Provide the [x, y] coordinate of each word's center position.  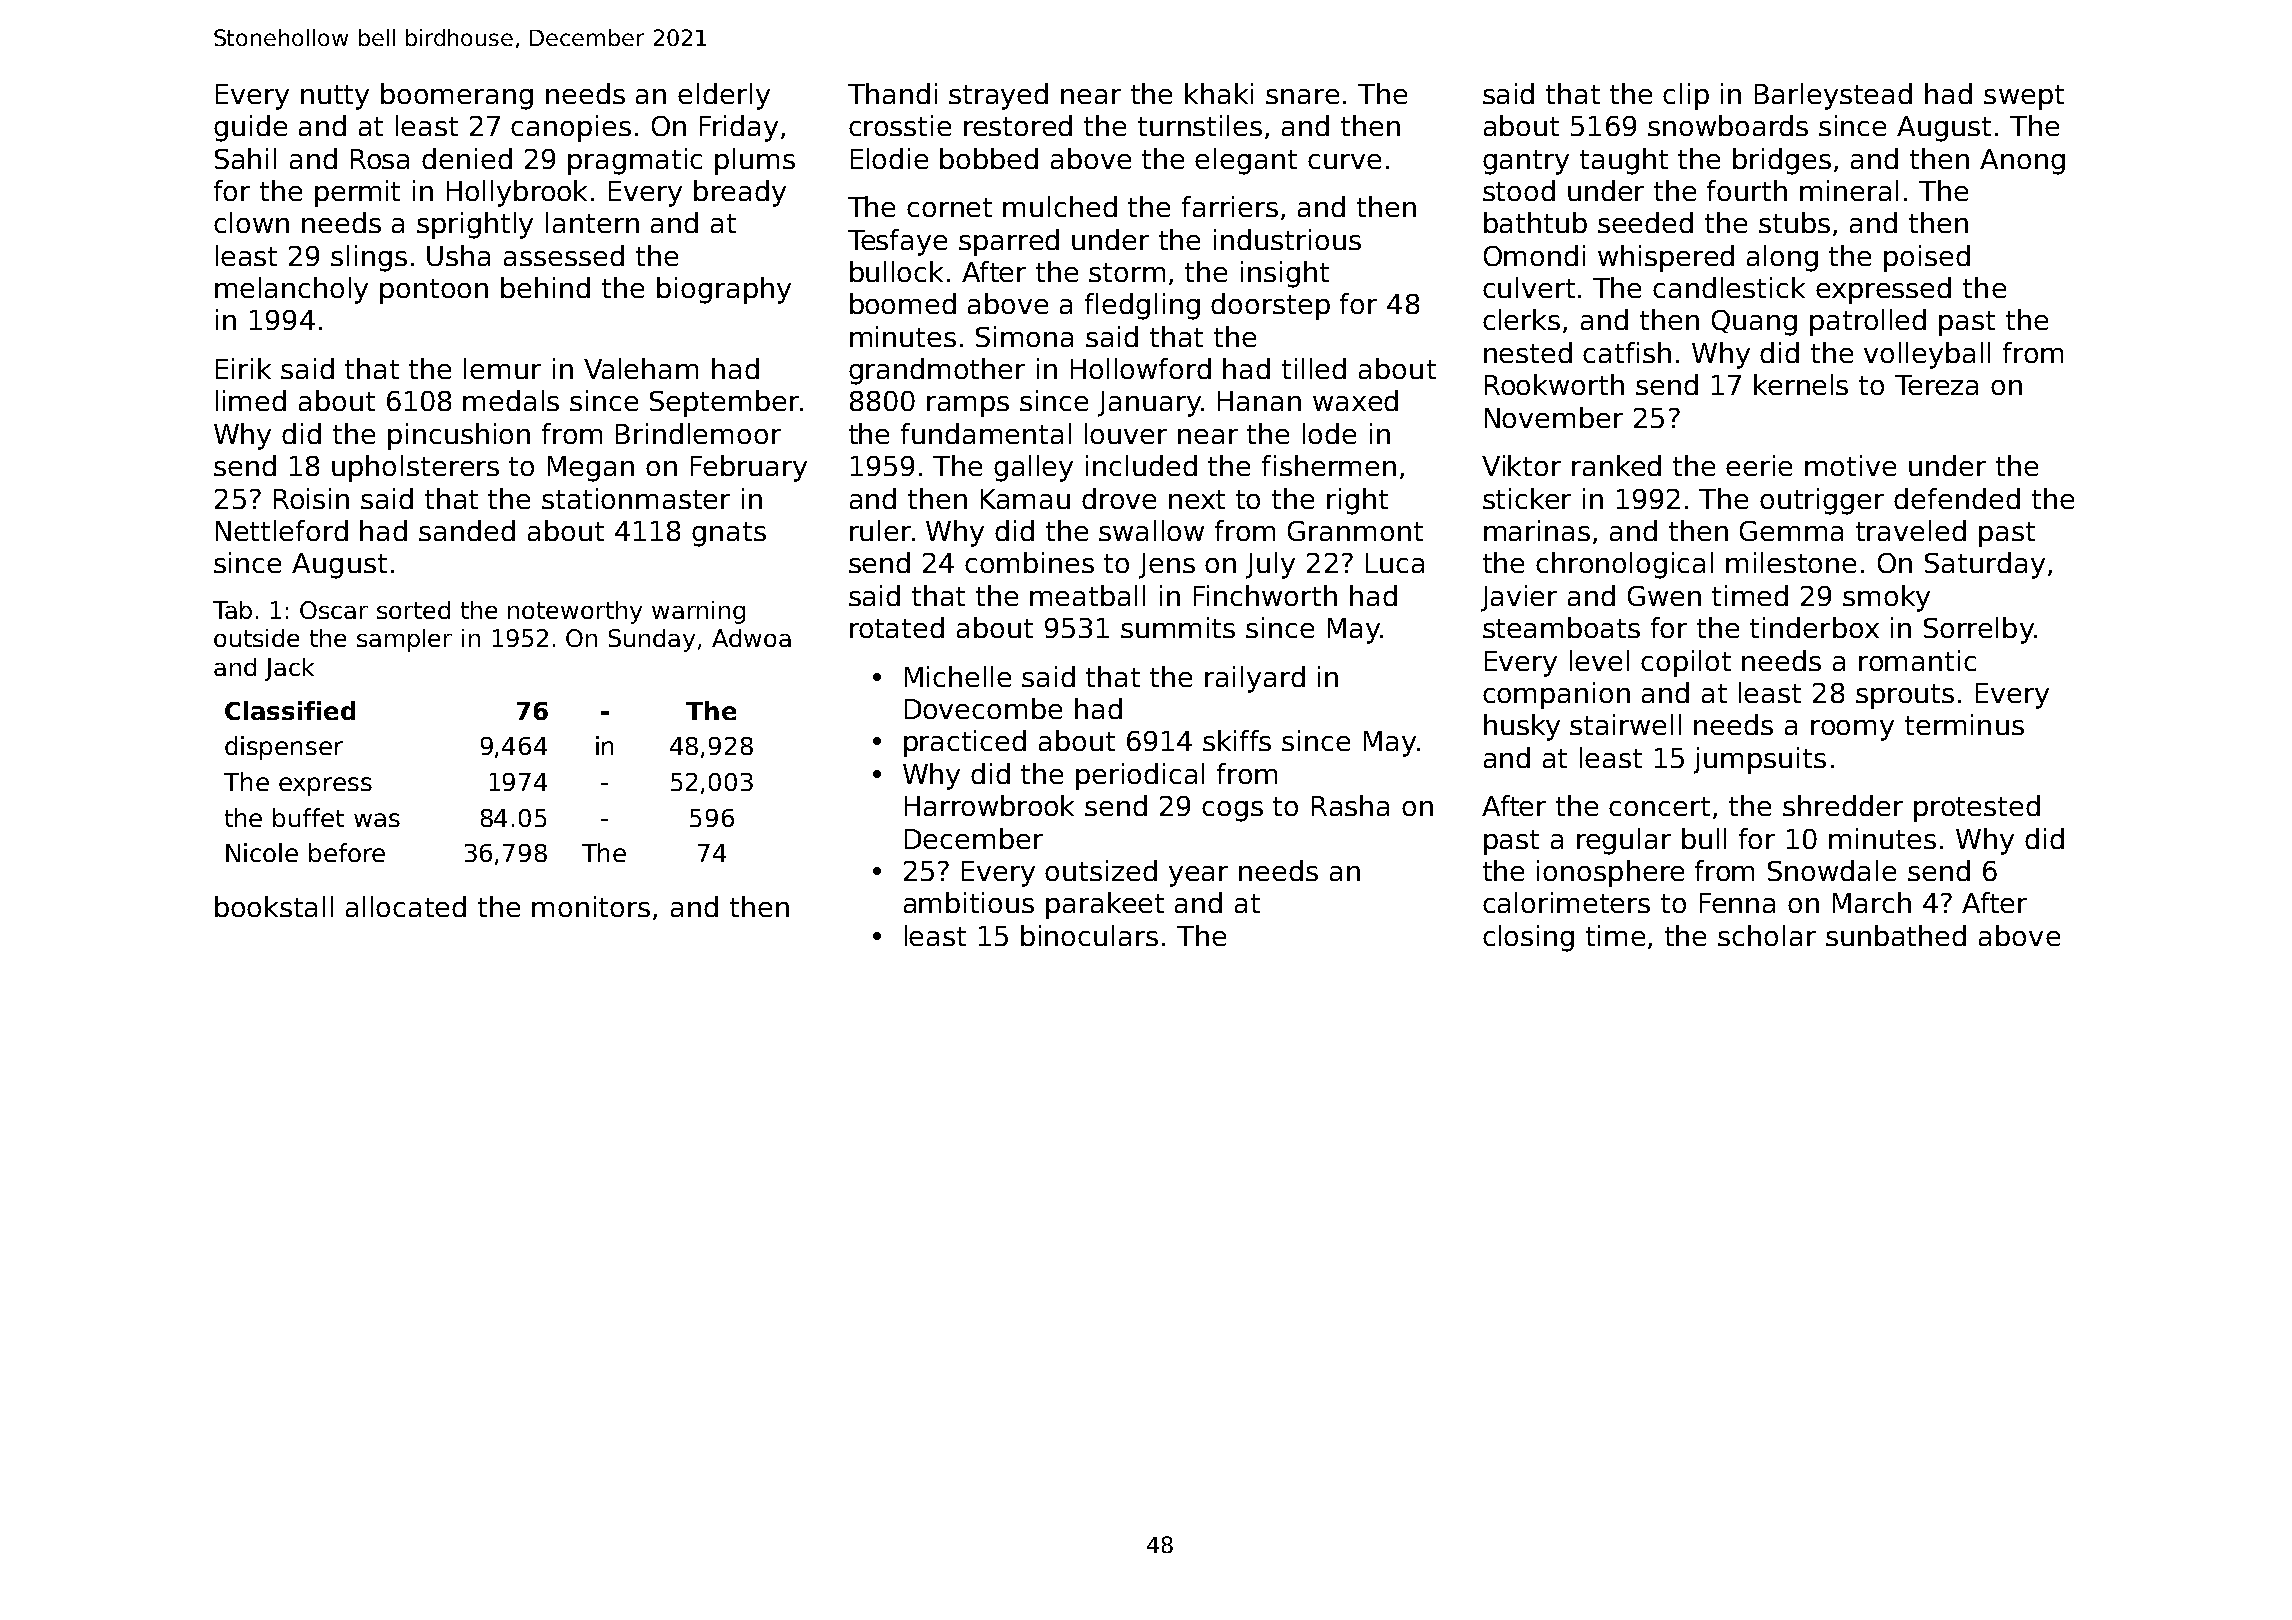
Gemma [1791, 531]
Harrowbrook [989, 805]
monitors [591, 906]
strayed [998, 96]
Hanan [1259, 401]
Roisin [311, 498]
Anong [2022, 162]
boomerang [457, 96]
